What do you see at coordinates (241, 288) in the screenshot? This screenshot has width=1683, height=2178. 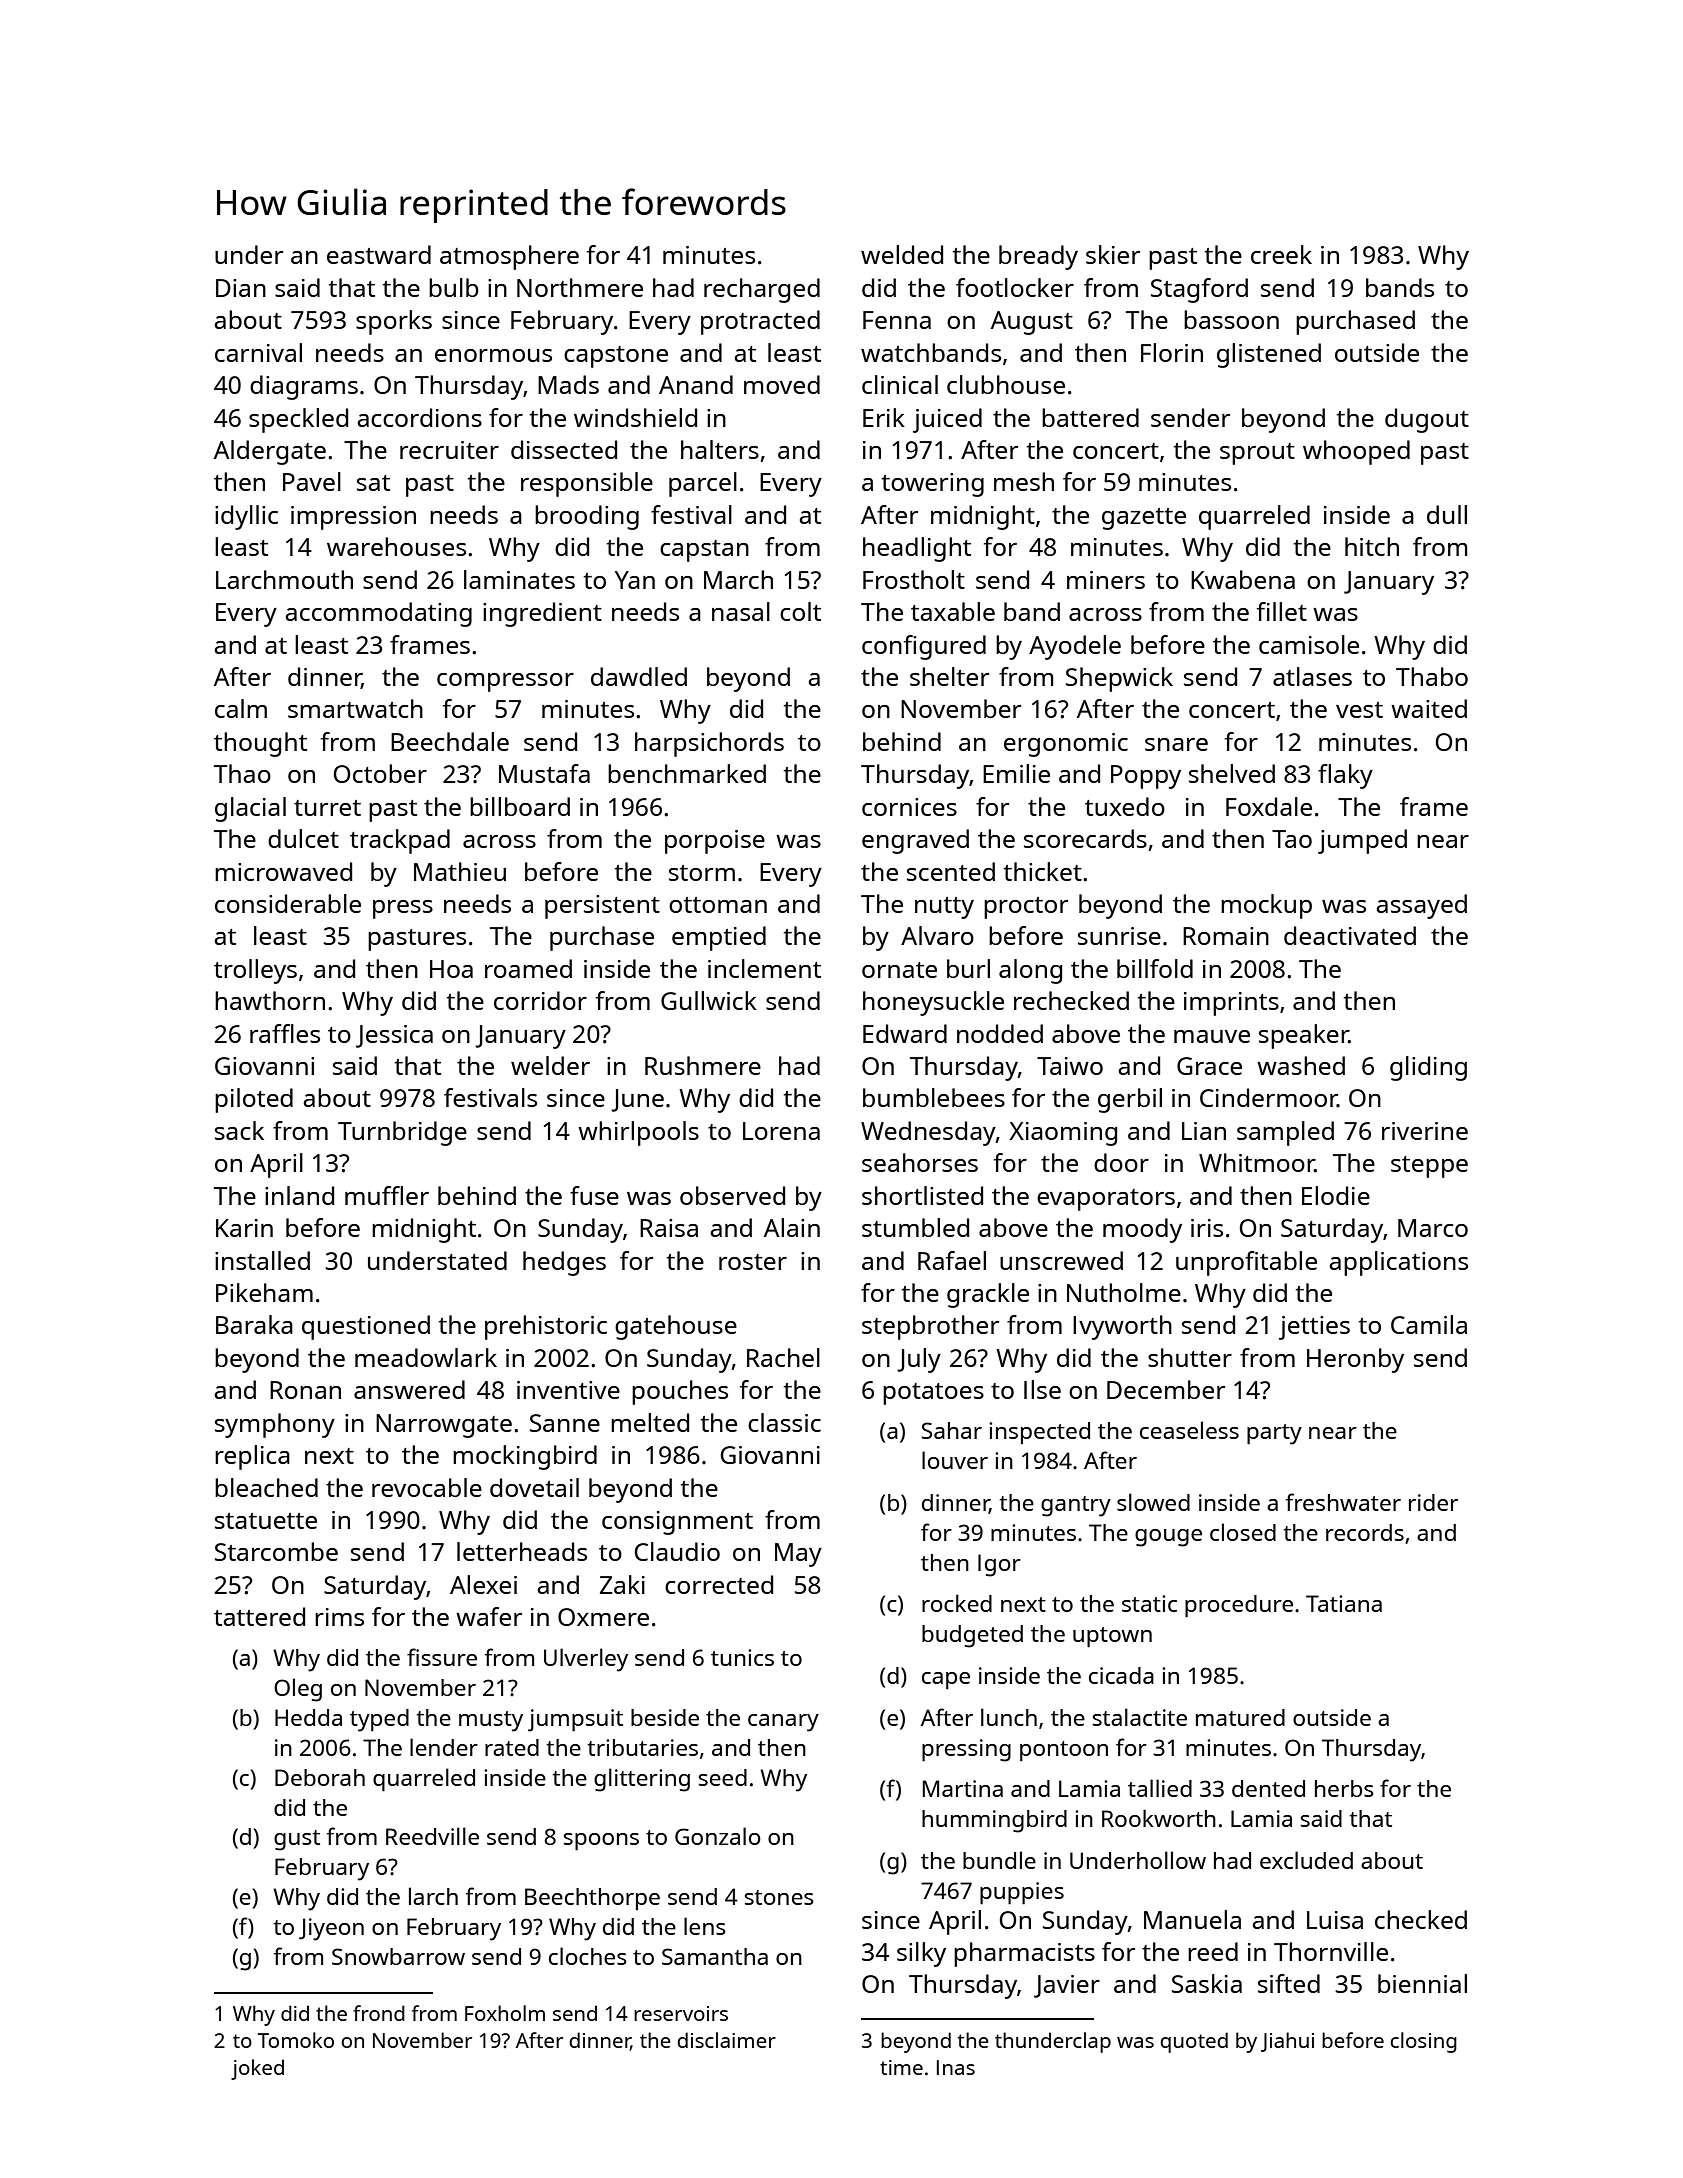 I see `Dian` at bounding box center [241, 288].
